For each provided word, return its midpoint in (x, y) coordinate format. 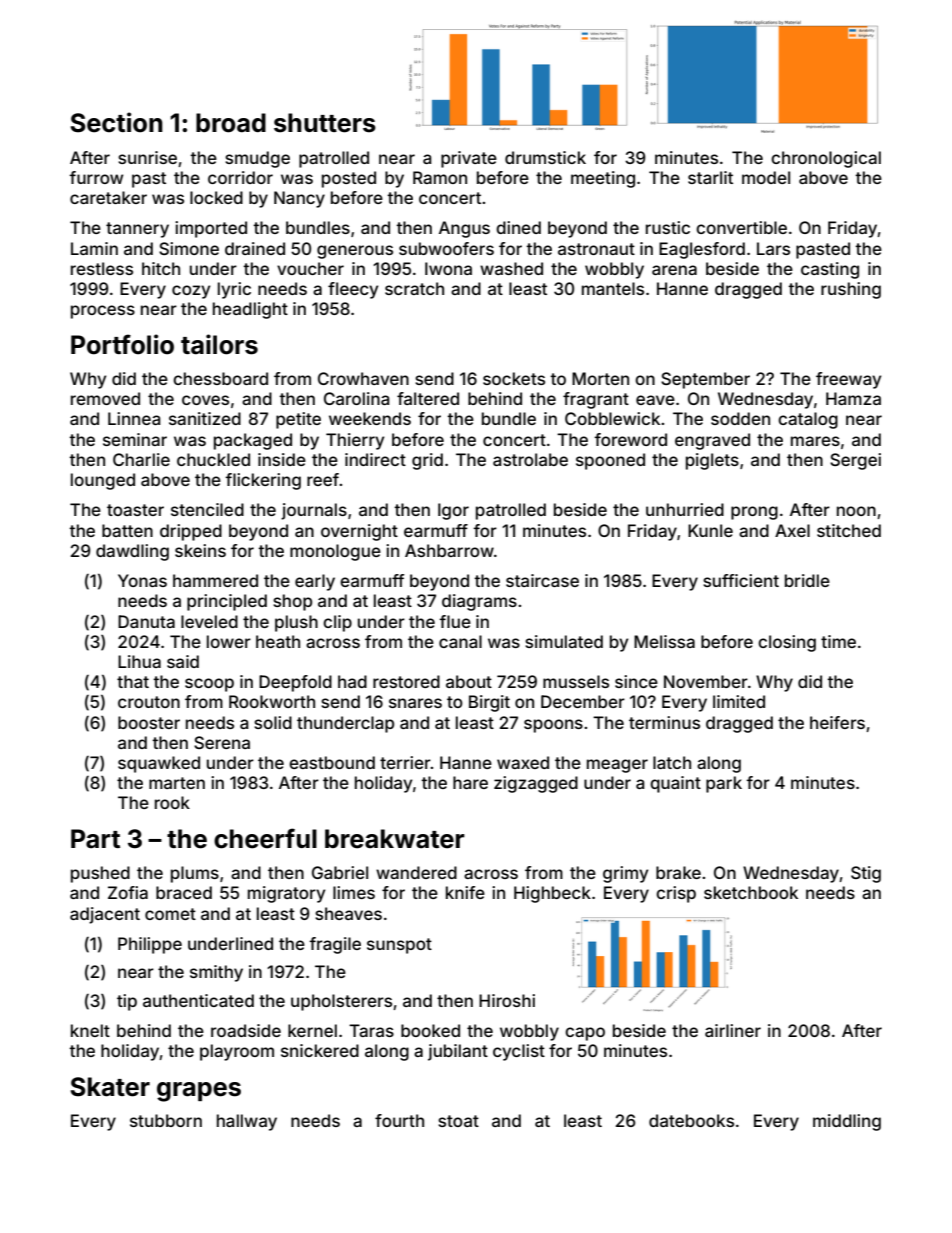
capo (585, 1034)
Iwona (448, 268)
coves (205, 400)
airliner (733, 1030)
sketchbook (751, 892)
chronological (826, 159)
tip (127, 1002)
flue (455, 621)
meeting (603, 179)
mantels (613, 288)
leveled (209, 621)
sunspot (399, 946)
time (838, 641)
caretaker (108, 197)
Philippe (150, 945)
